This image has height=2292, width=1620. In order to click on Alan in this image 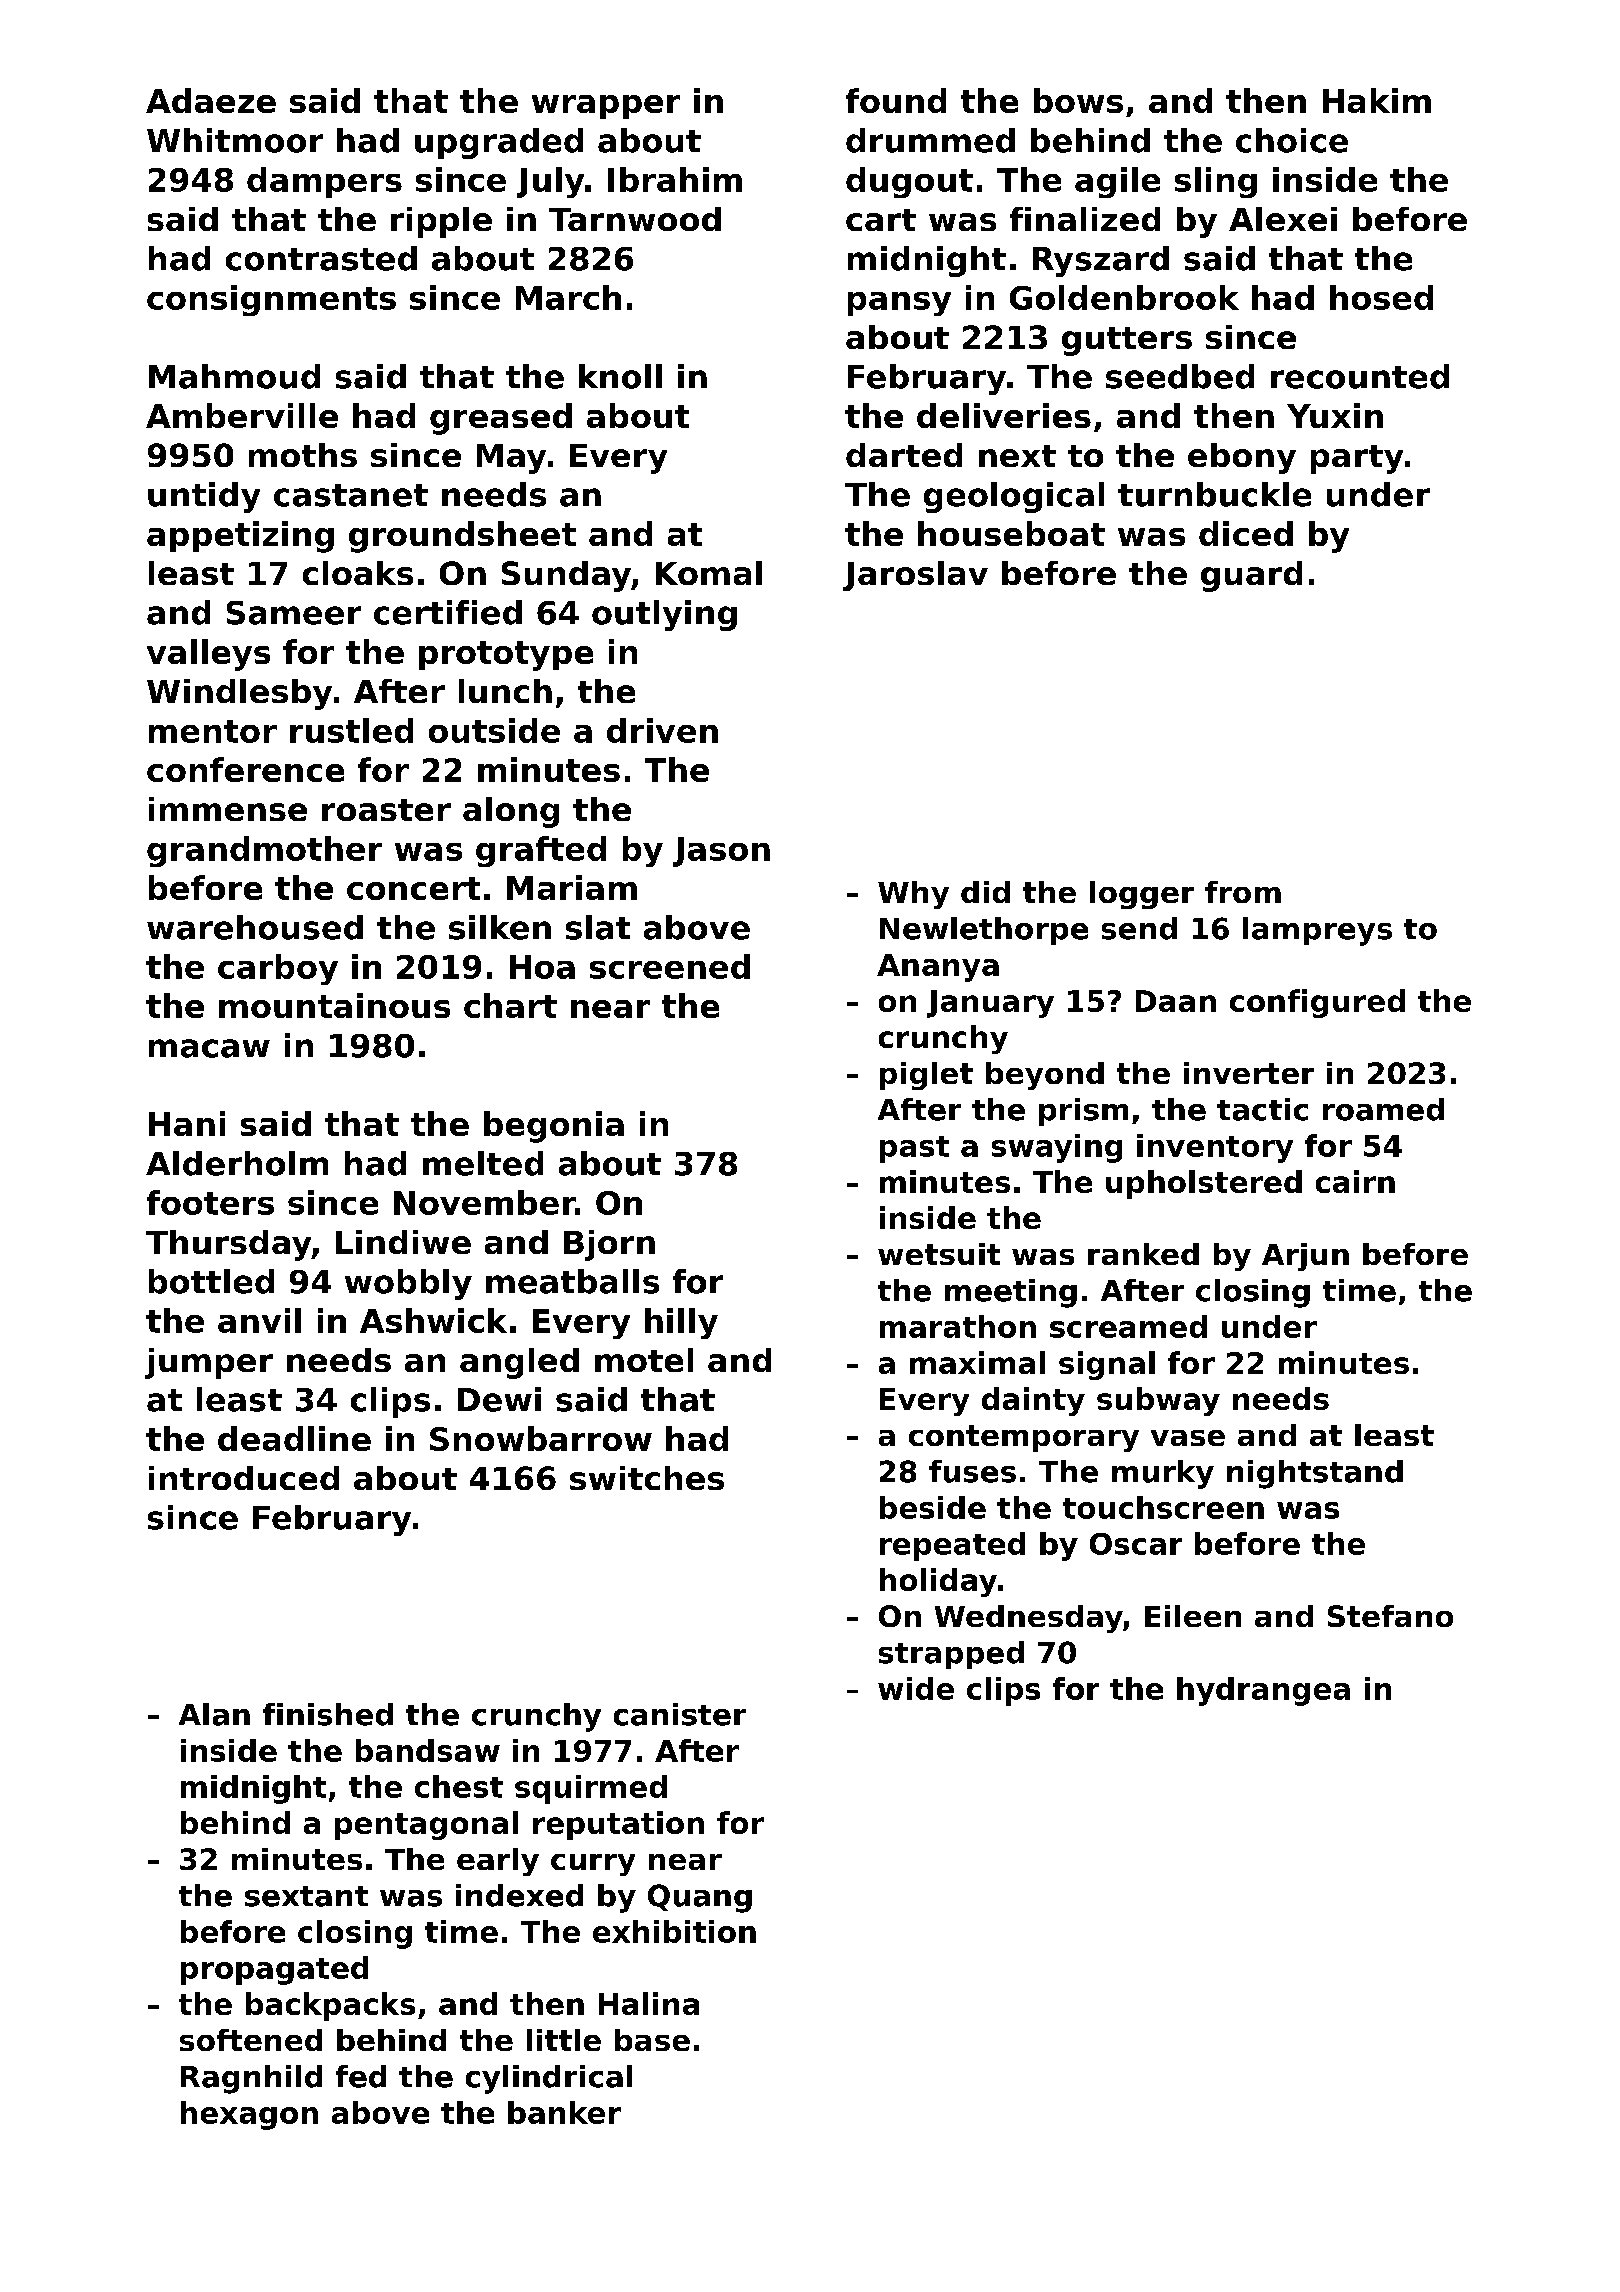, I will do `click(214, 1714)`.
